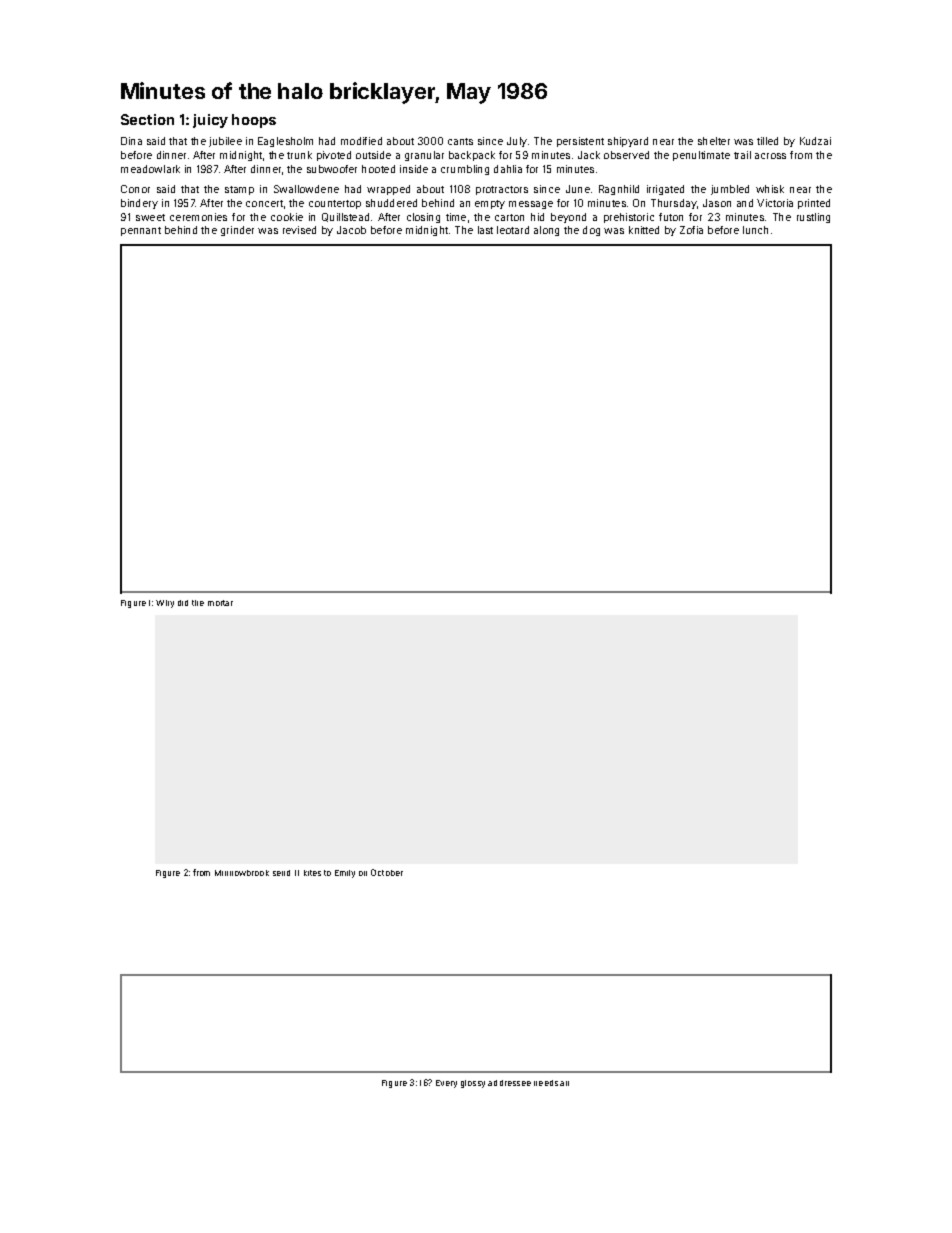  Describe the element at coordinates (242, 873) in the image. I see `Minnowbrook` at that location.
